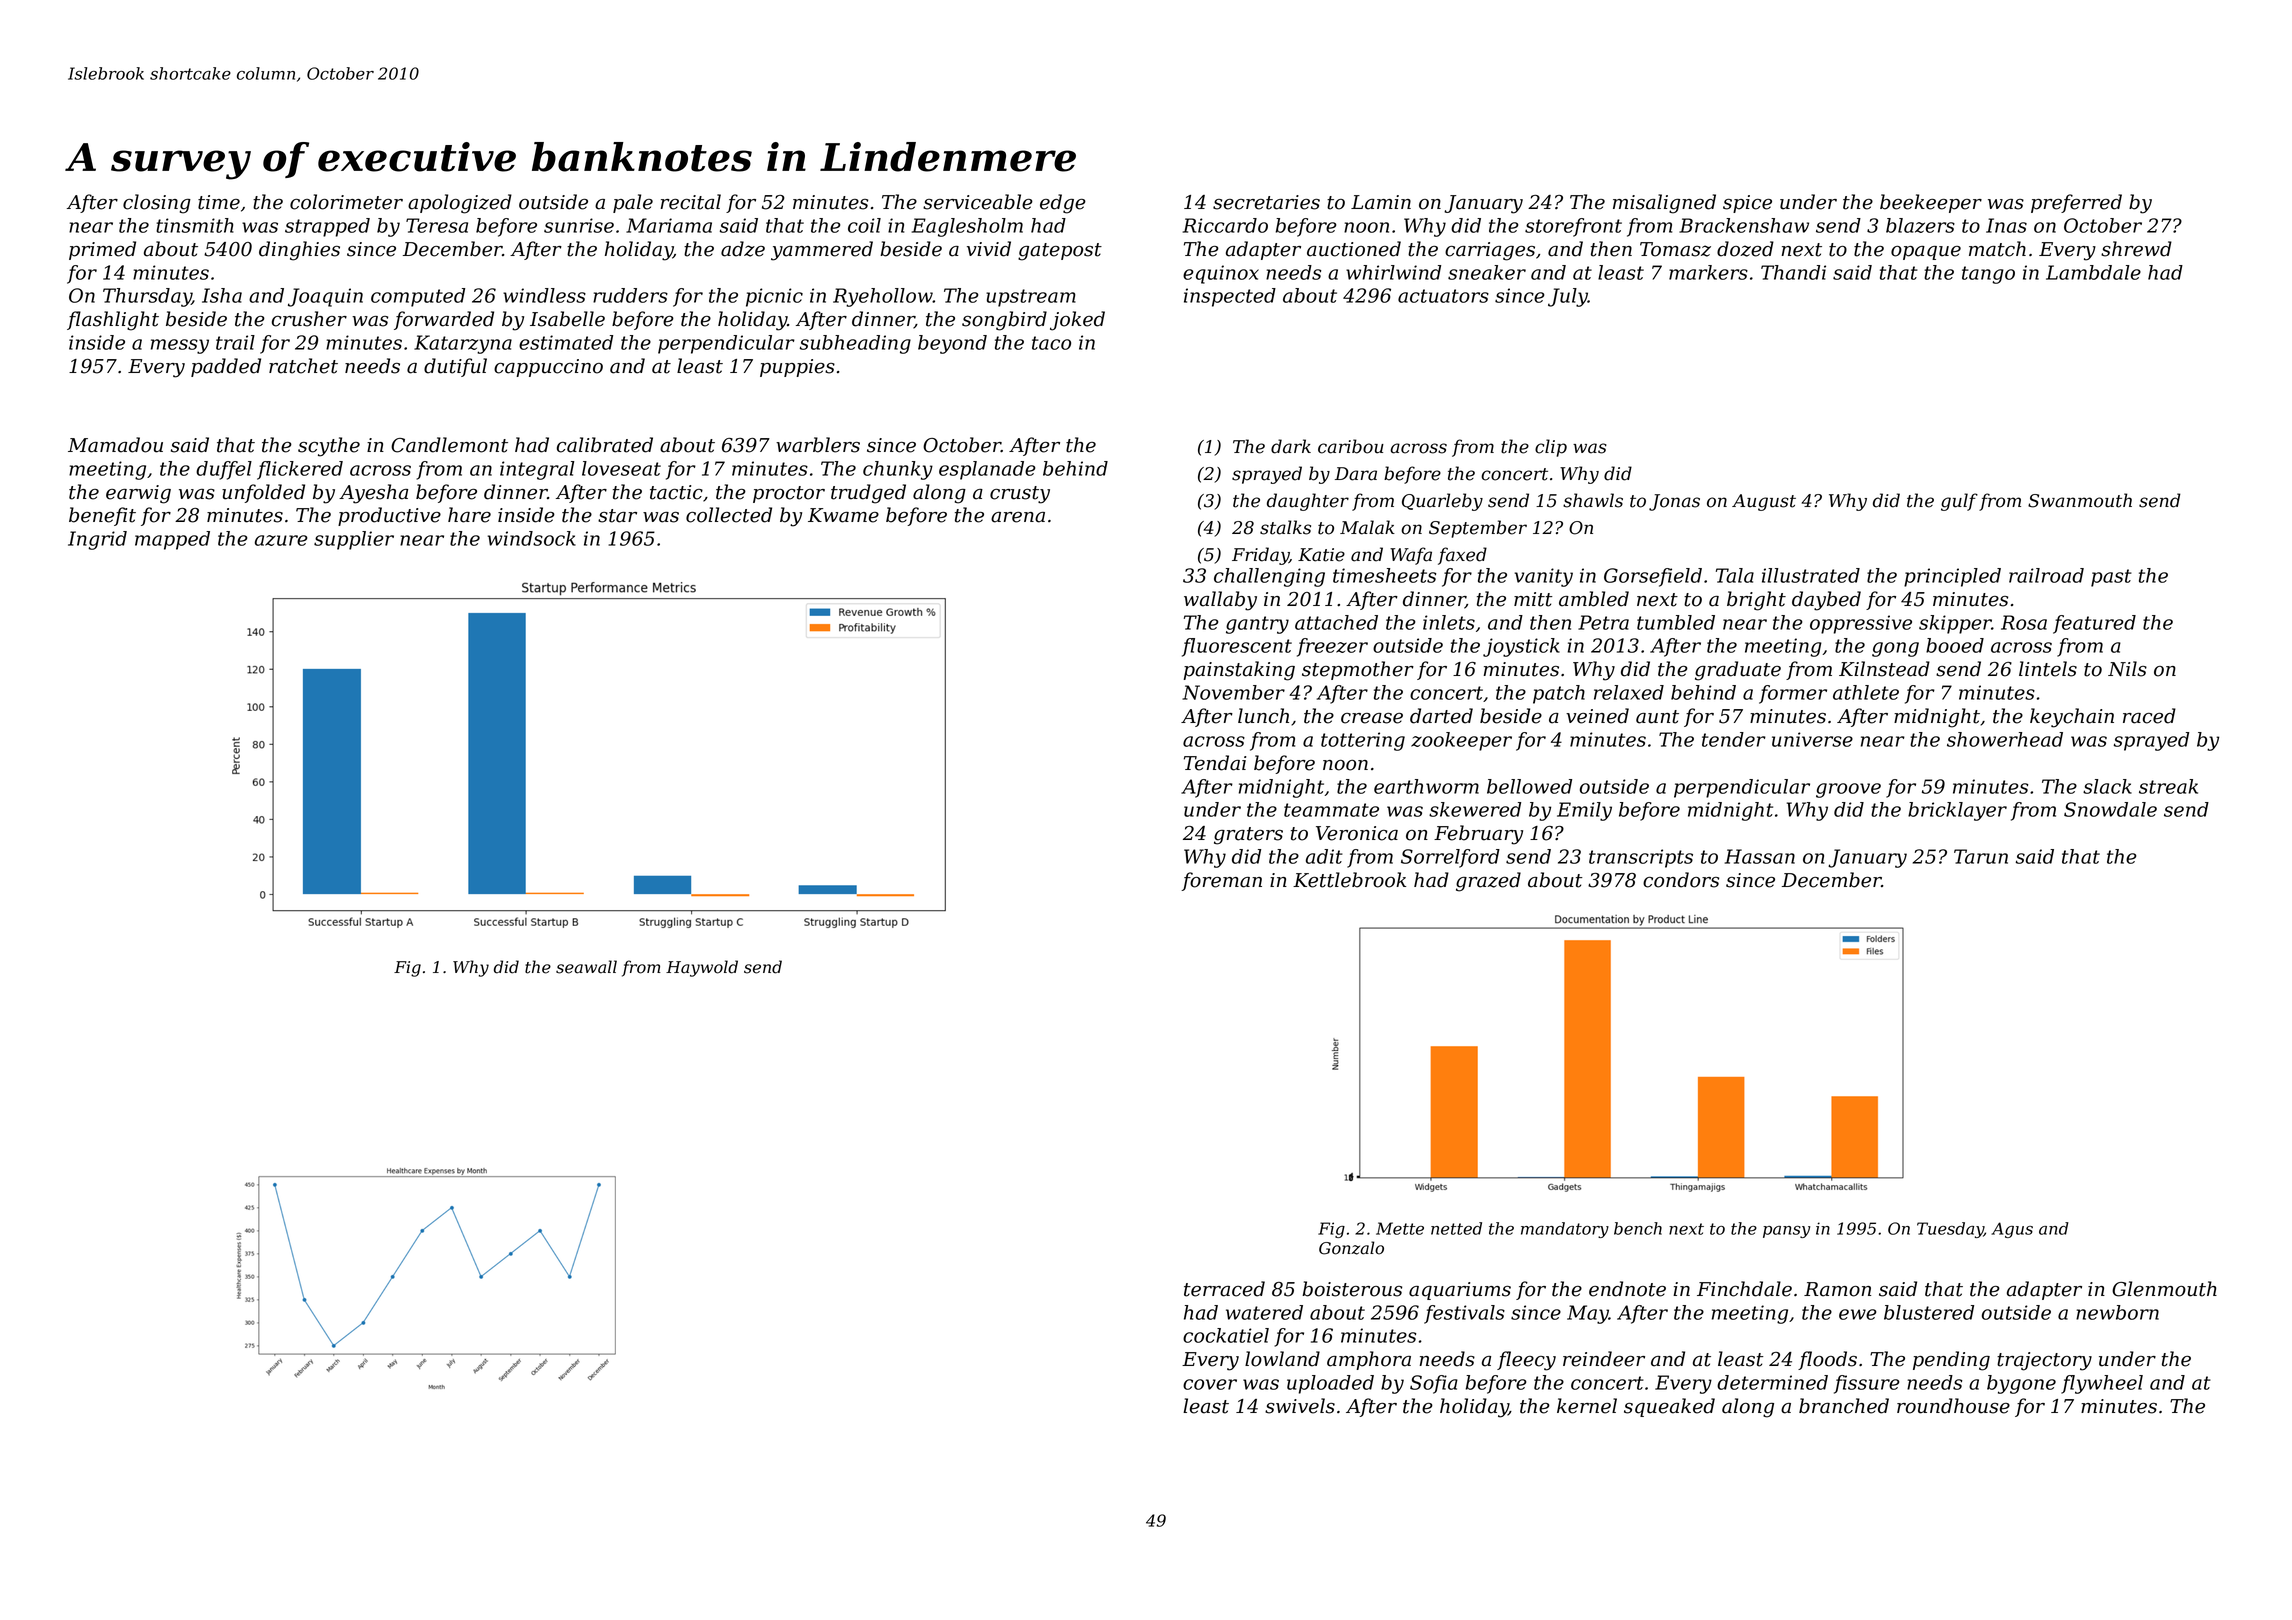 The width and height of the document is (2292, 1620). I want to click on Haywold, so click(702, 968).
